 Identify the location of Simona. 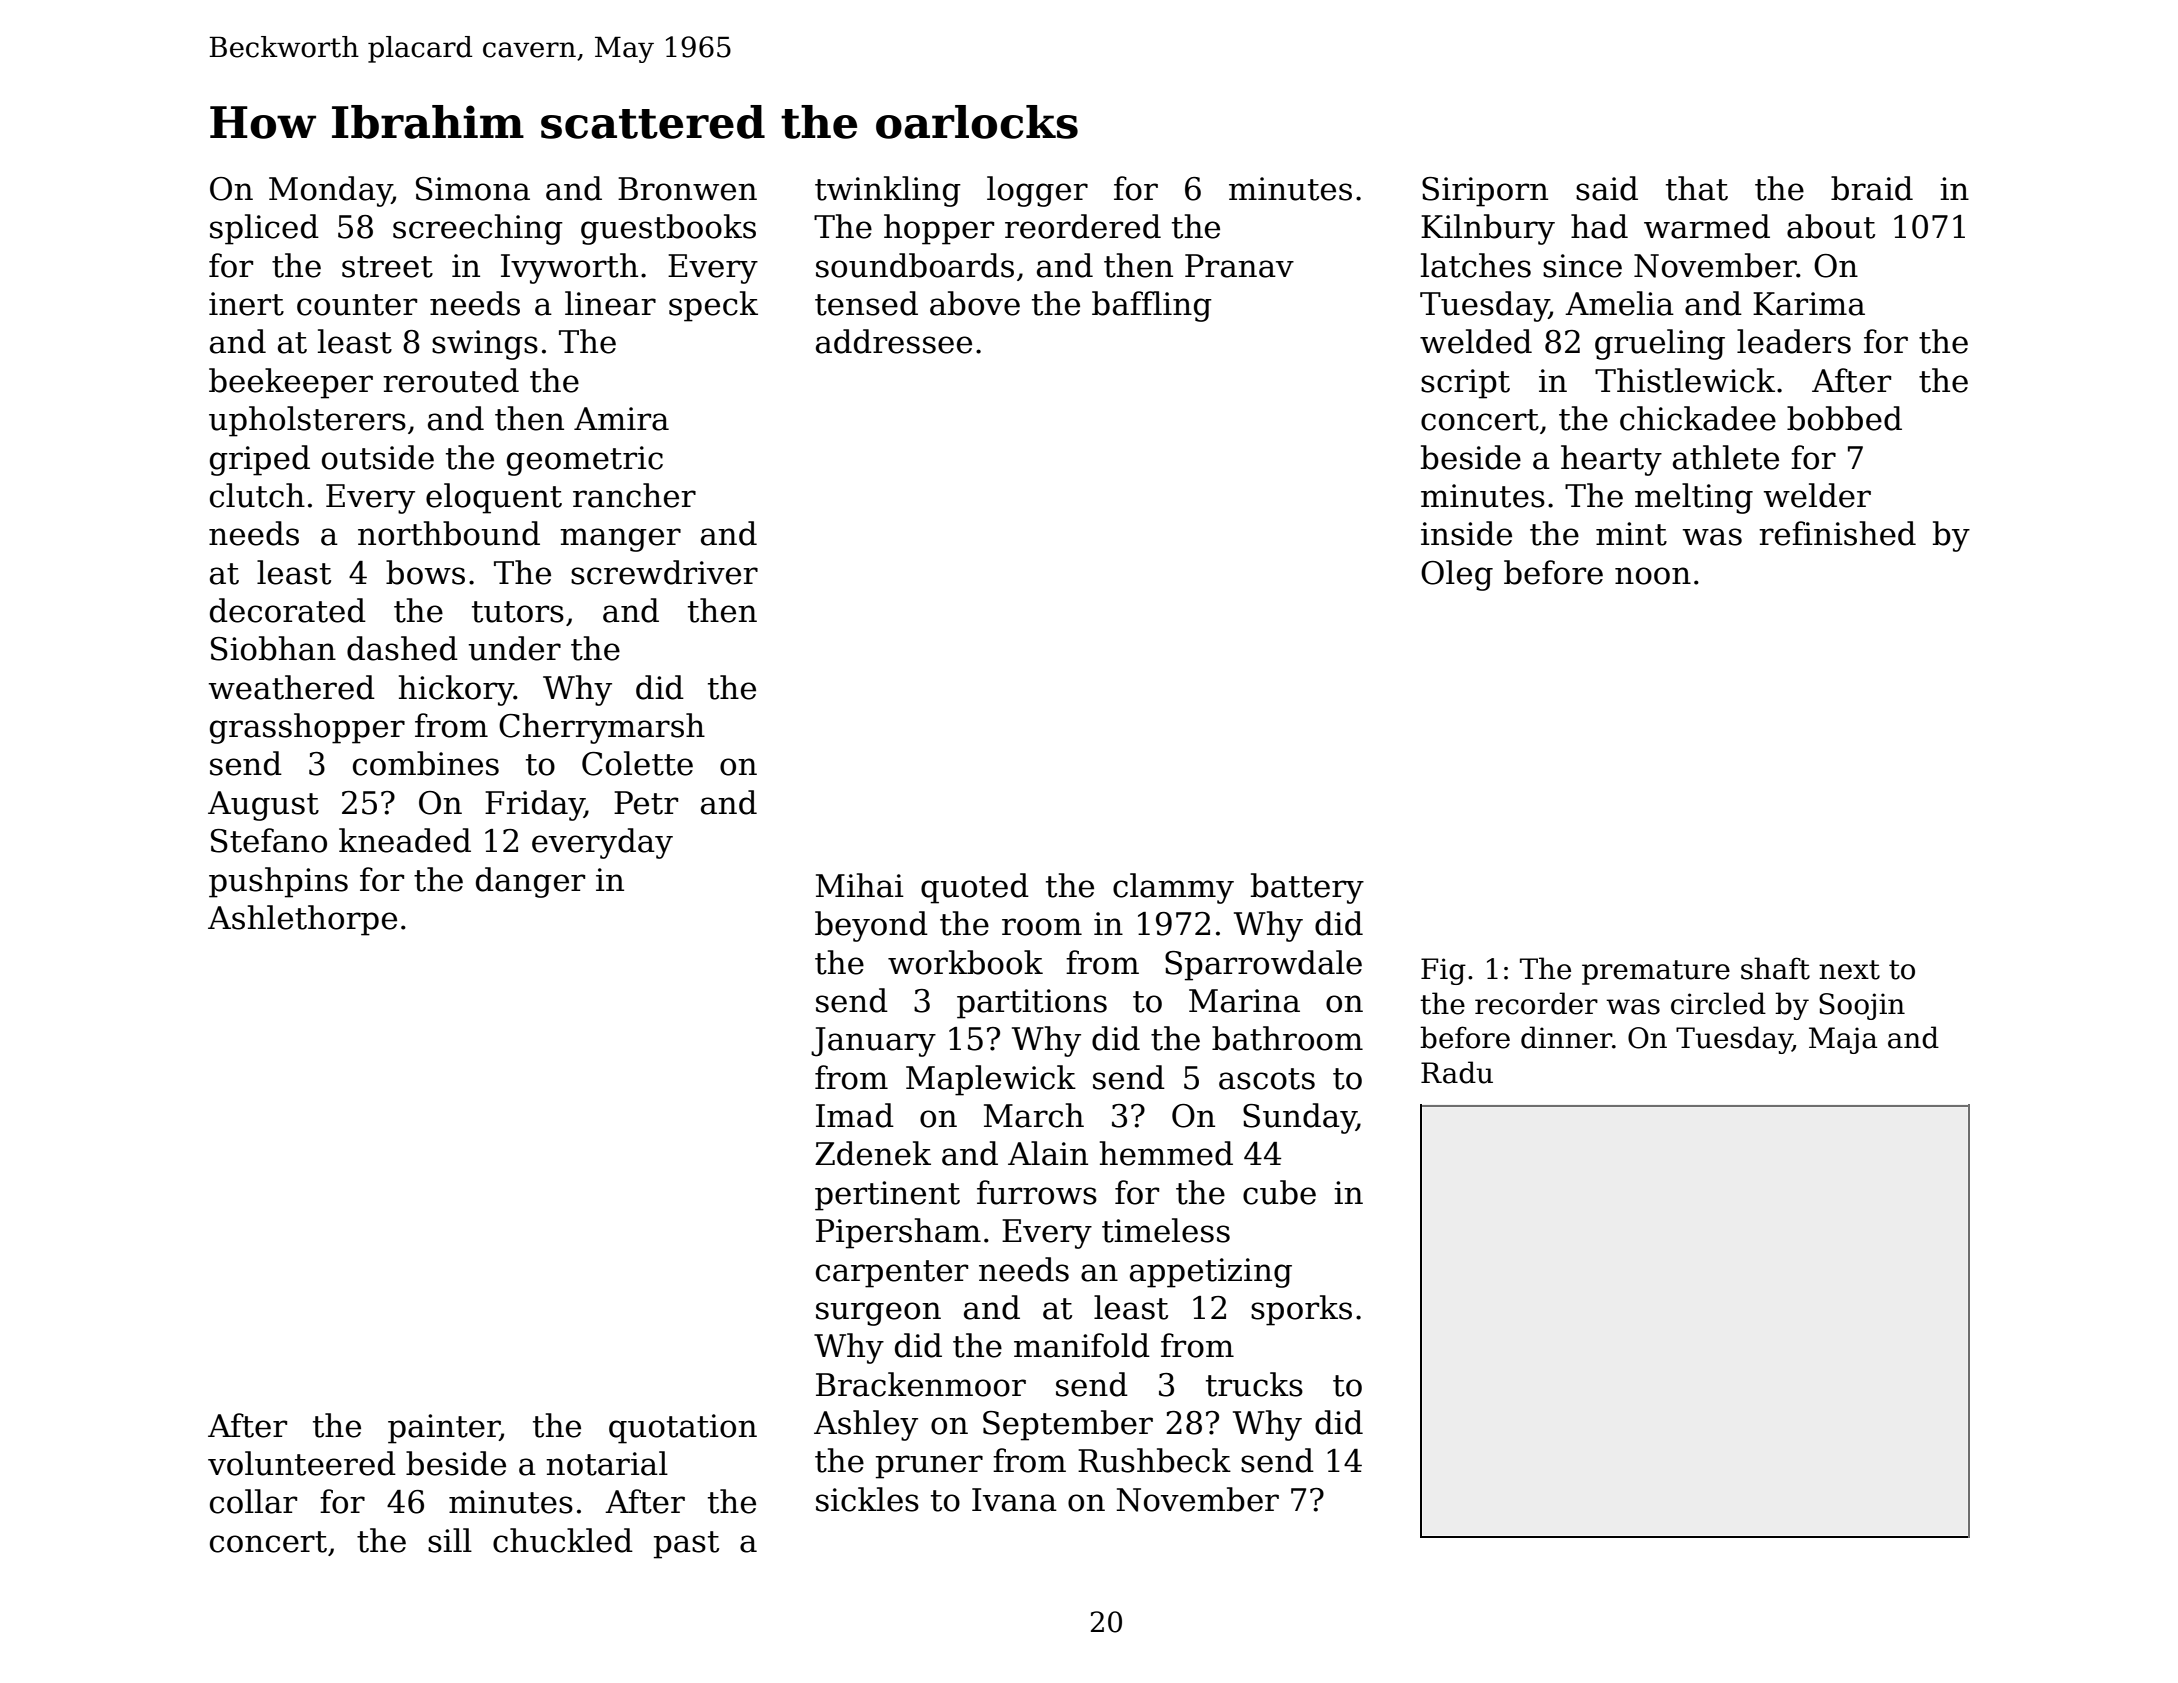
(473, 189).
